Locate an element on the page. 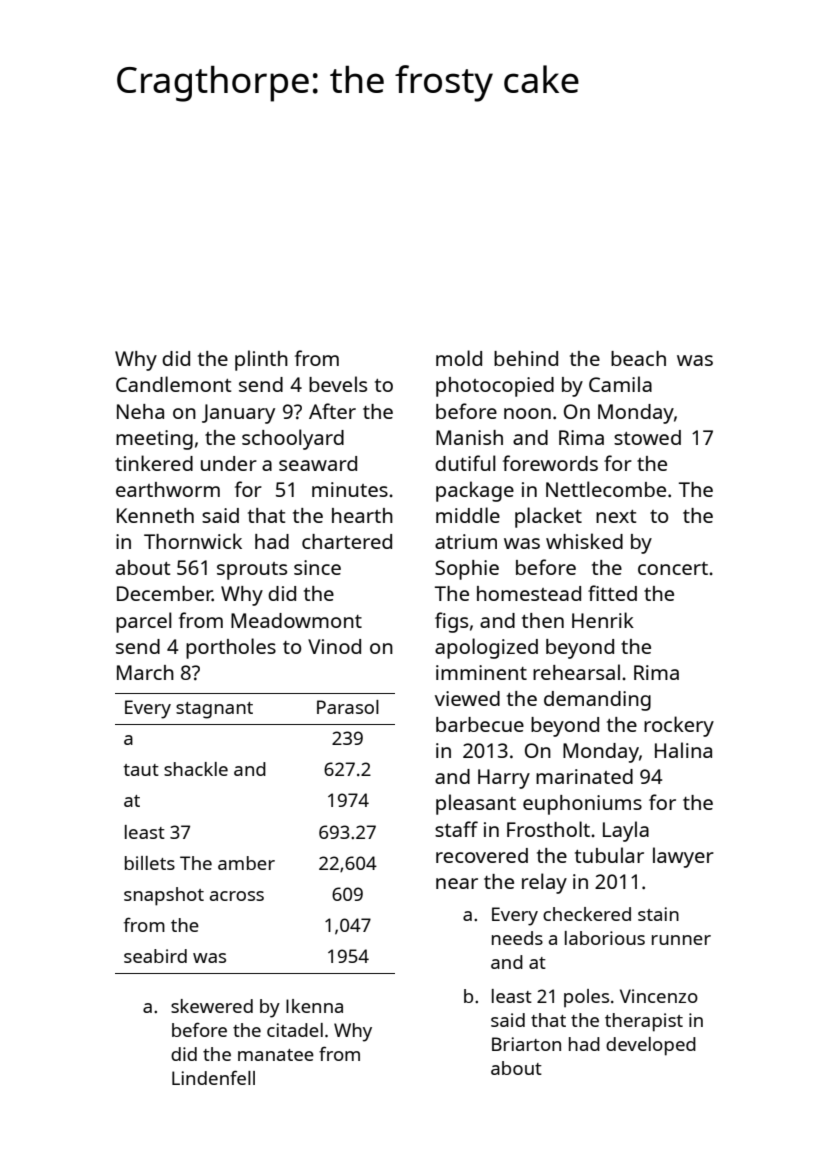  whisked is located at coordinates (584, 541).
